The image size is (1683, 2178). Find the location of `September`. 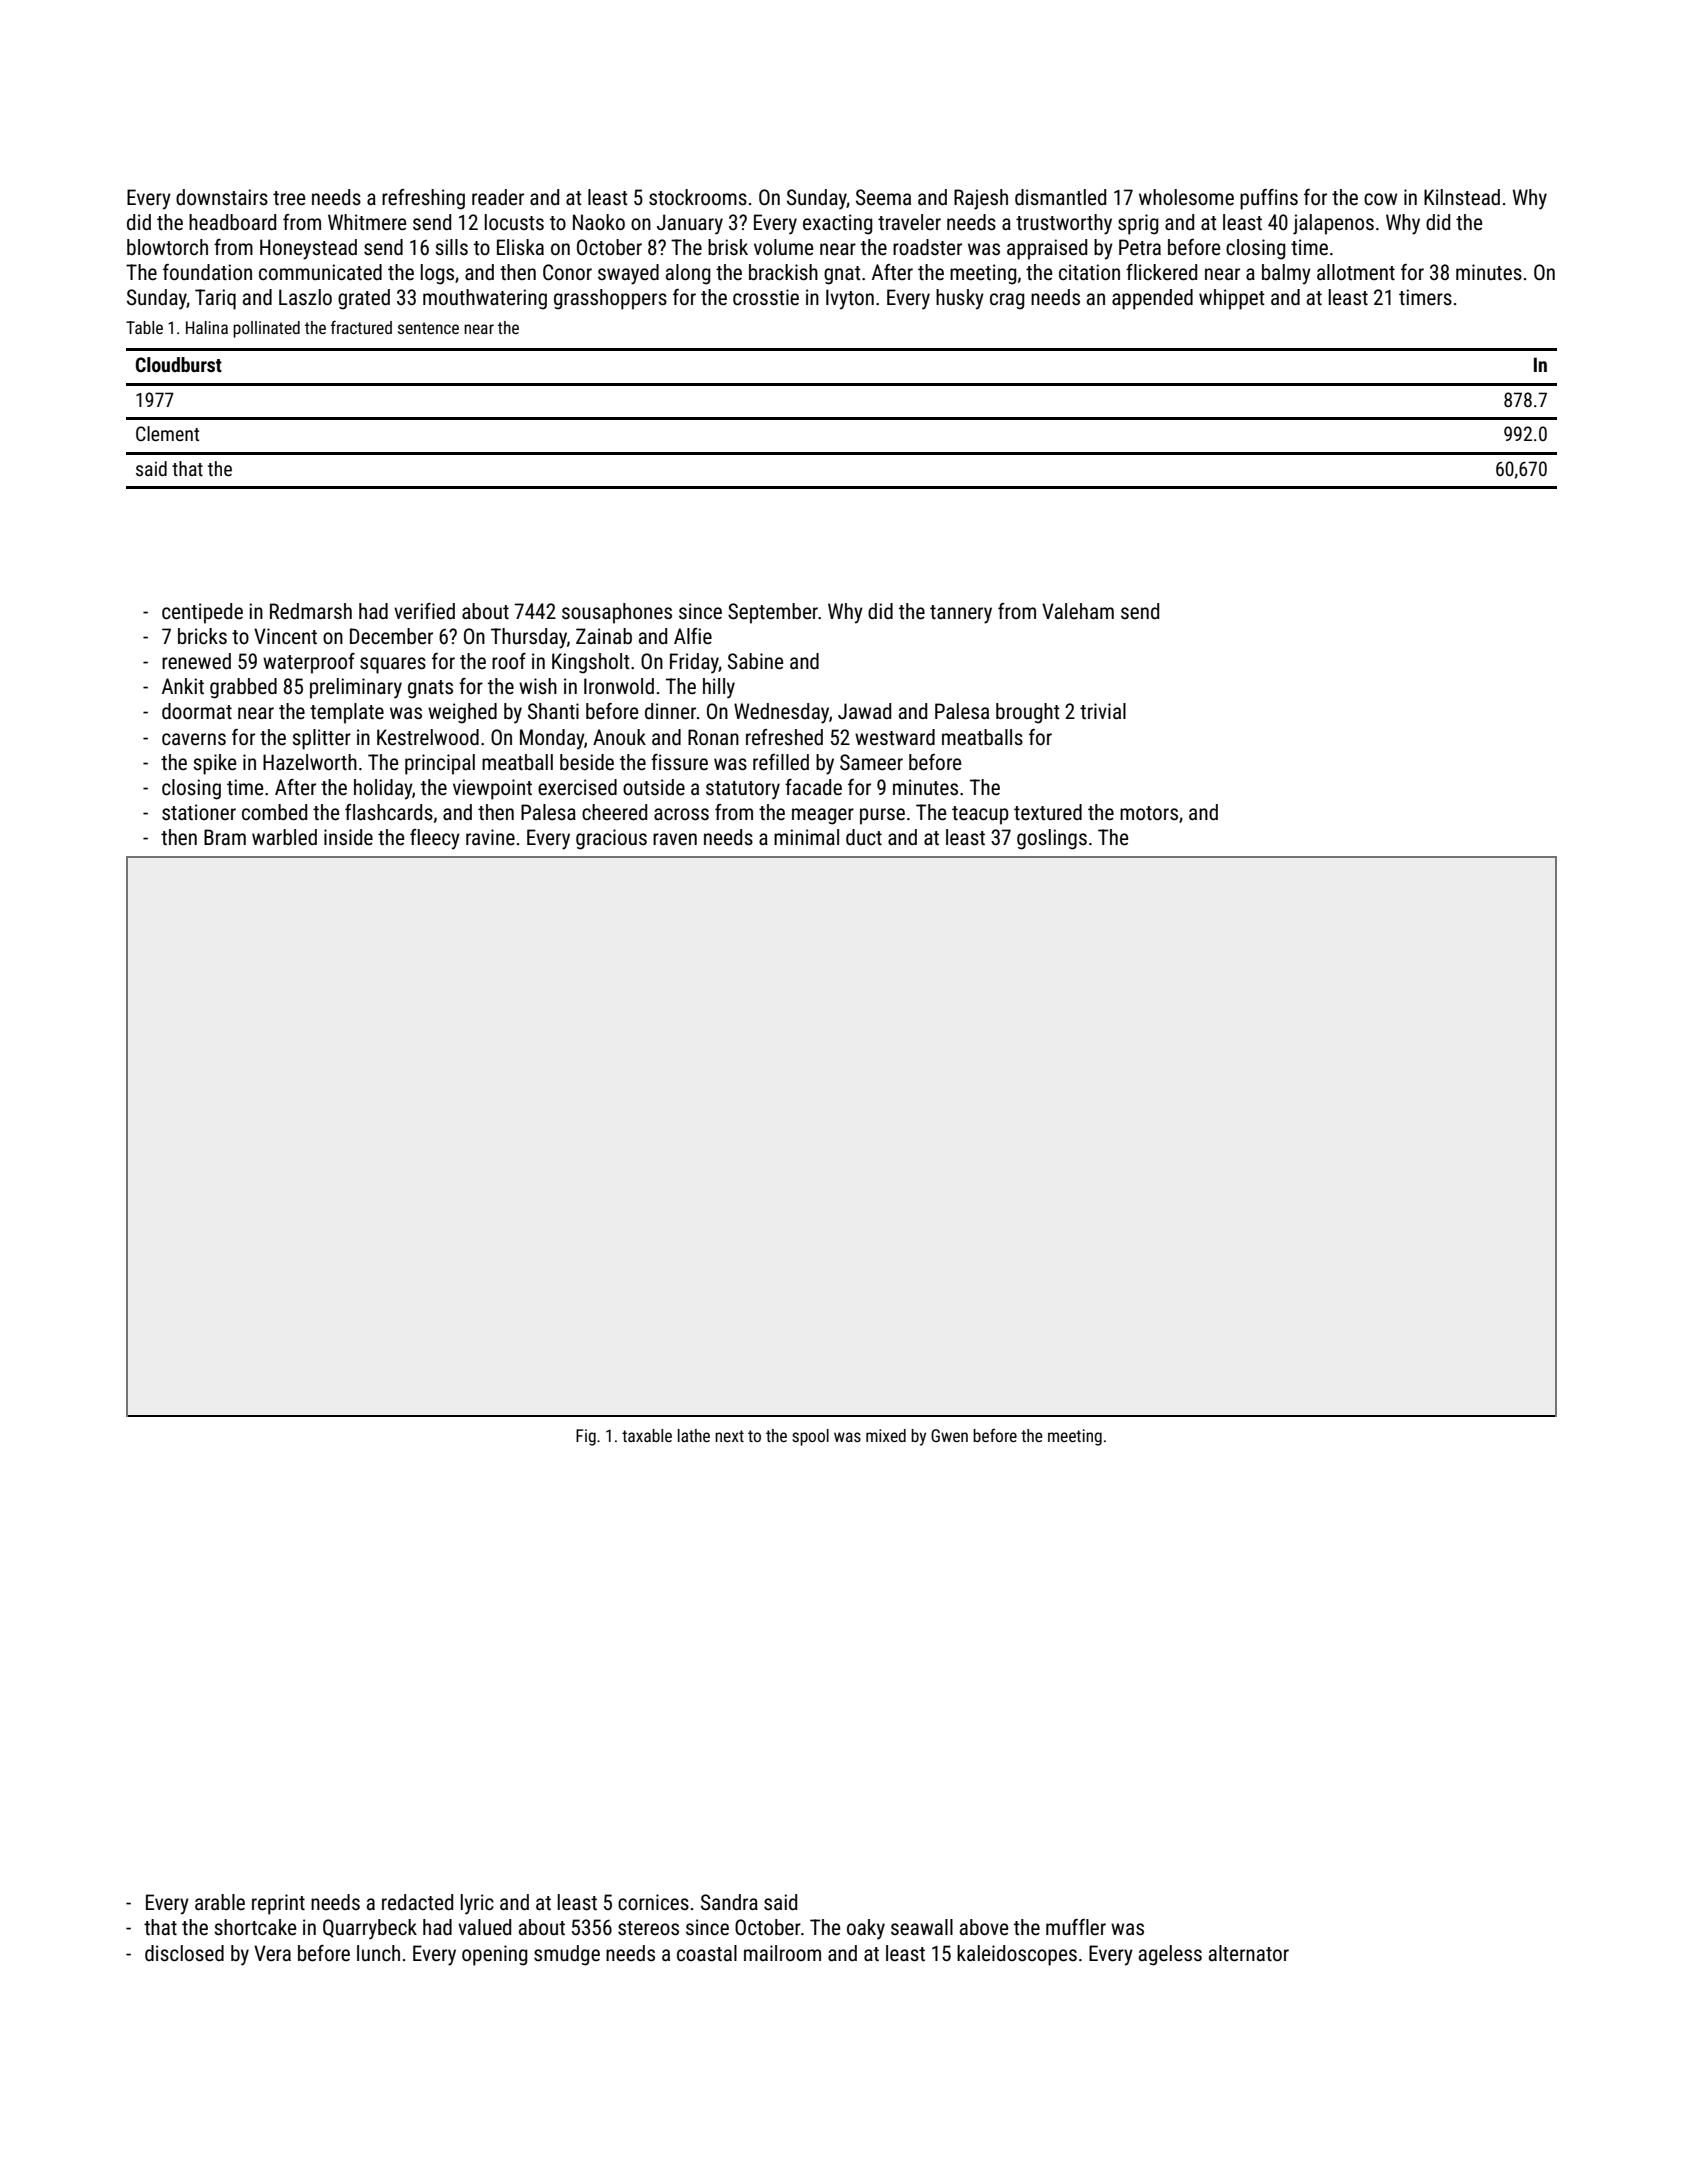

September is located at coordinates (773, 613).
